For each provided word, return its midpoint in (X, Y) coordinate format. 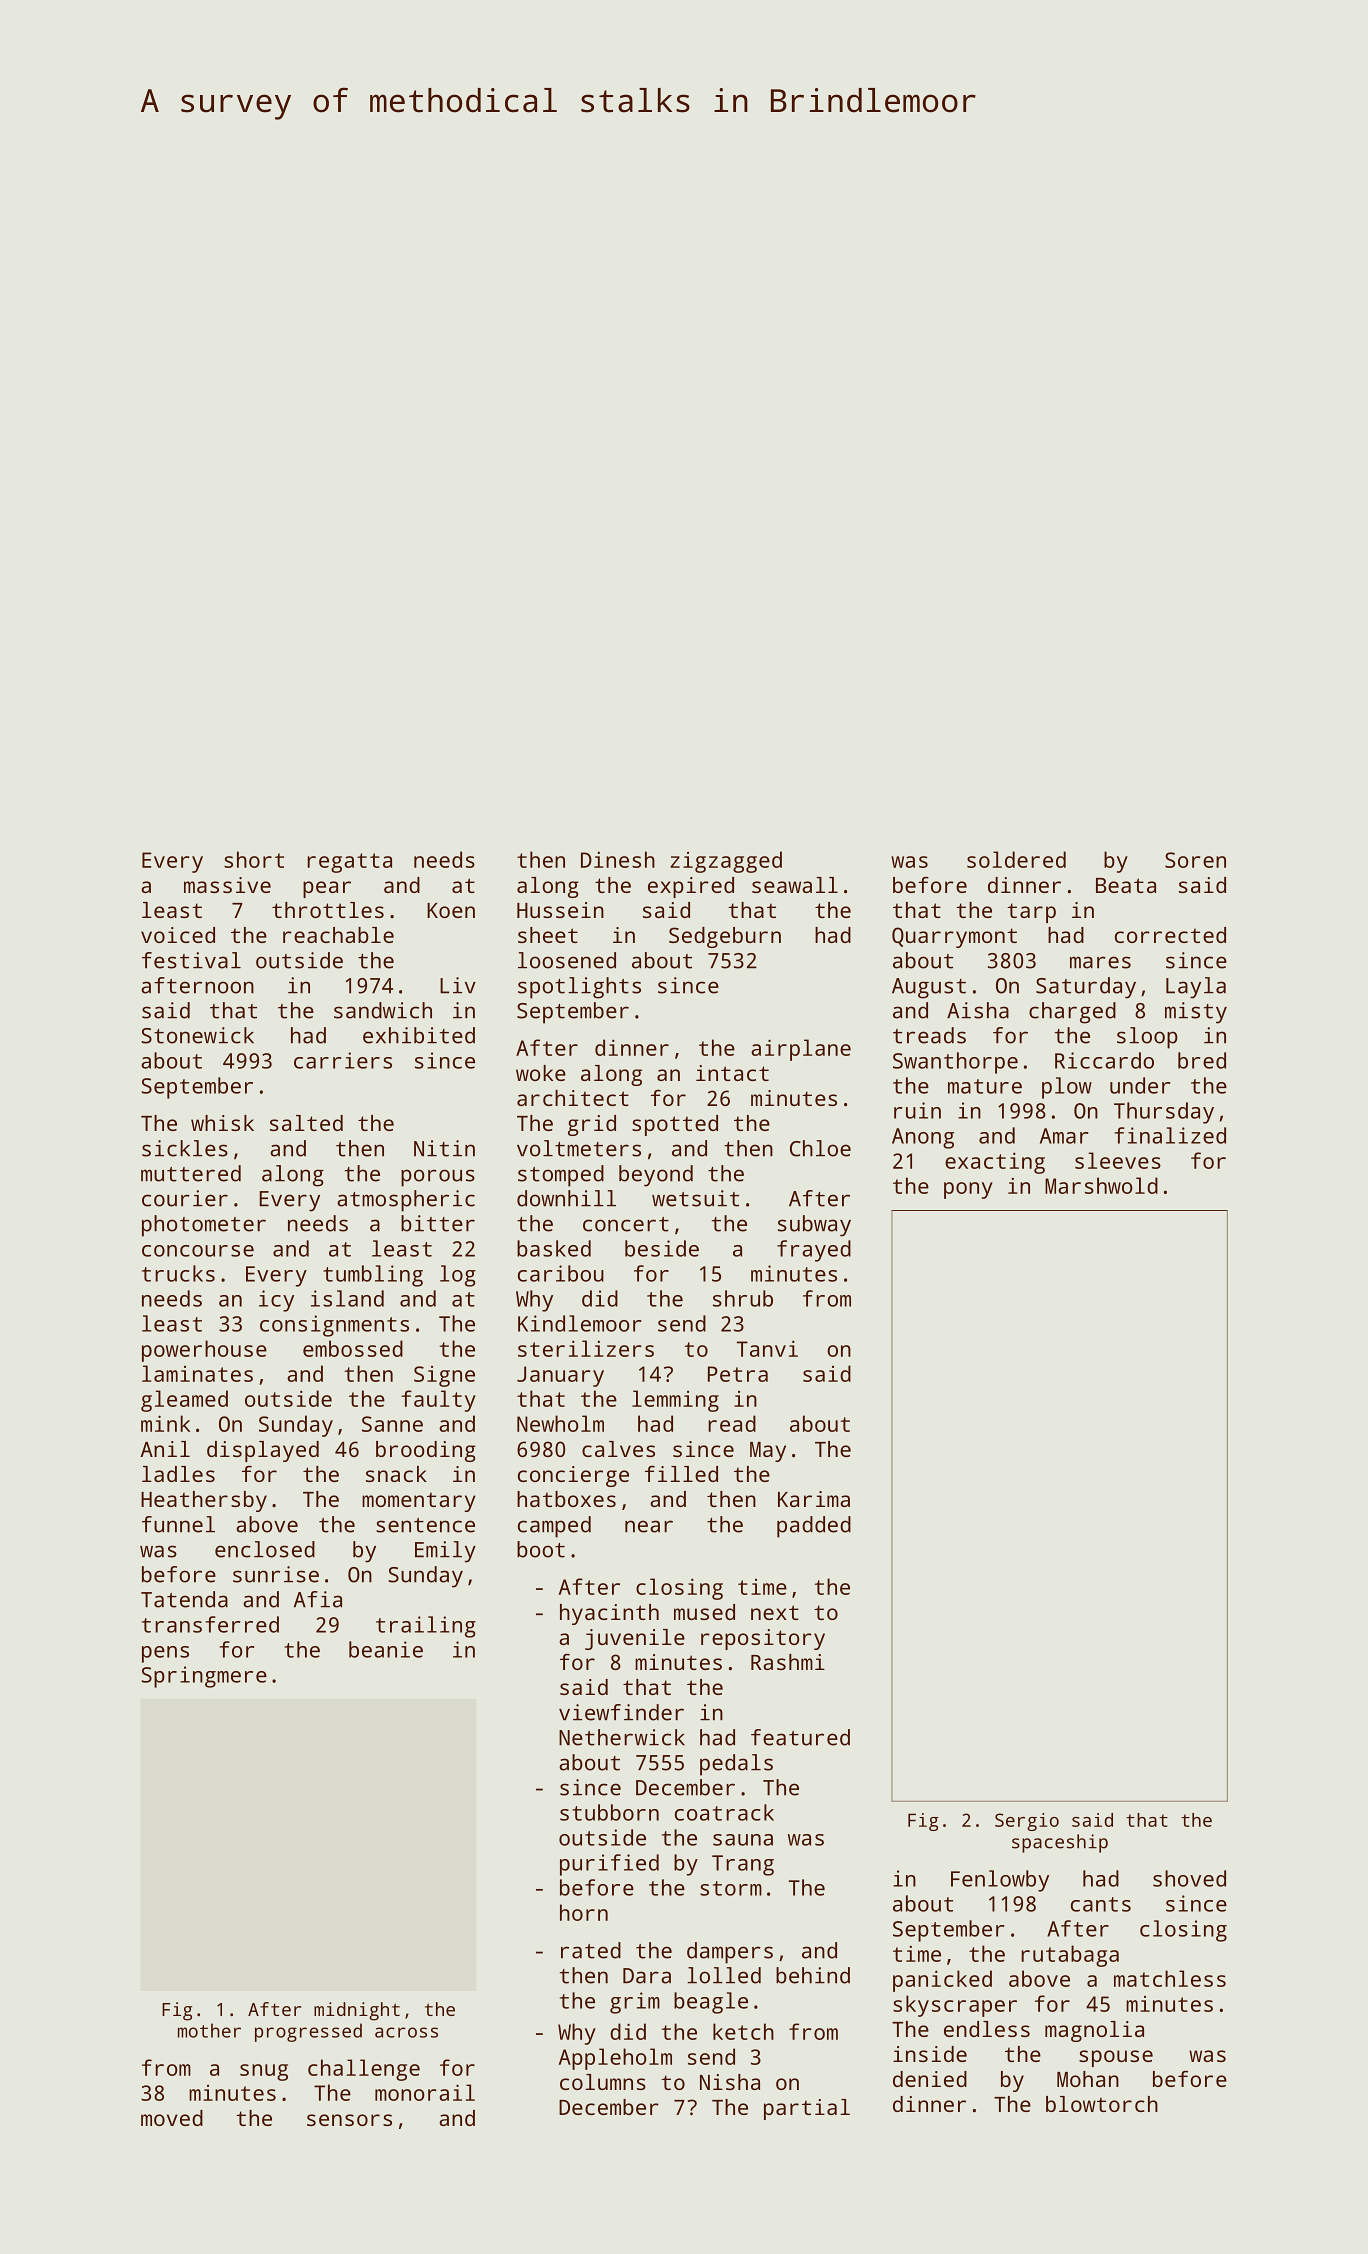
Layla (1196, 988)
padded (814, 1527)
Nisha (730, 2082)
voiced (178, 935)
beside (662, 1248)
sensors (349, 2120)
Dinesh (618, 859)
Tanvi (767, 1348)
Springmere (204, 1677)
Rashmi (788, 1662)
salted (306, 1123)
